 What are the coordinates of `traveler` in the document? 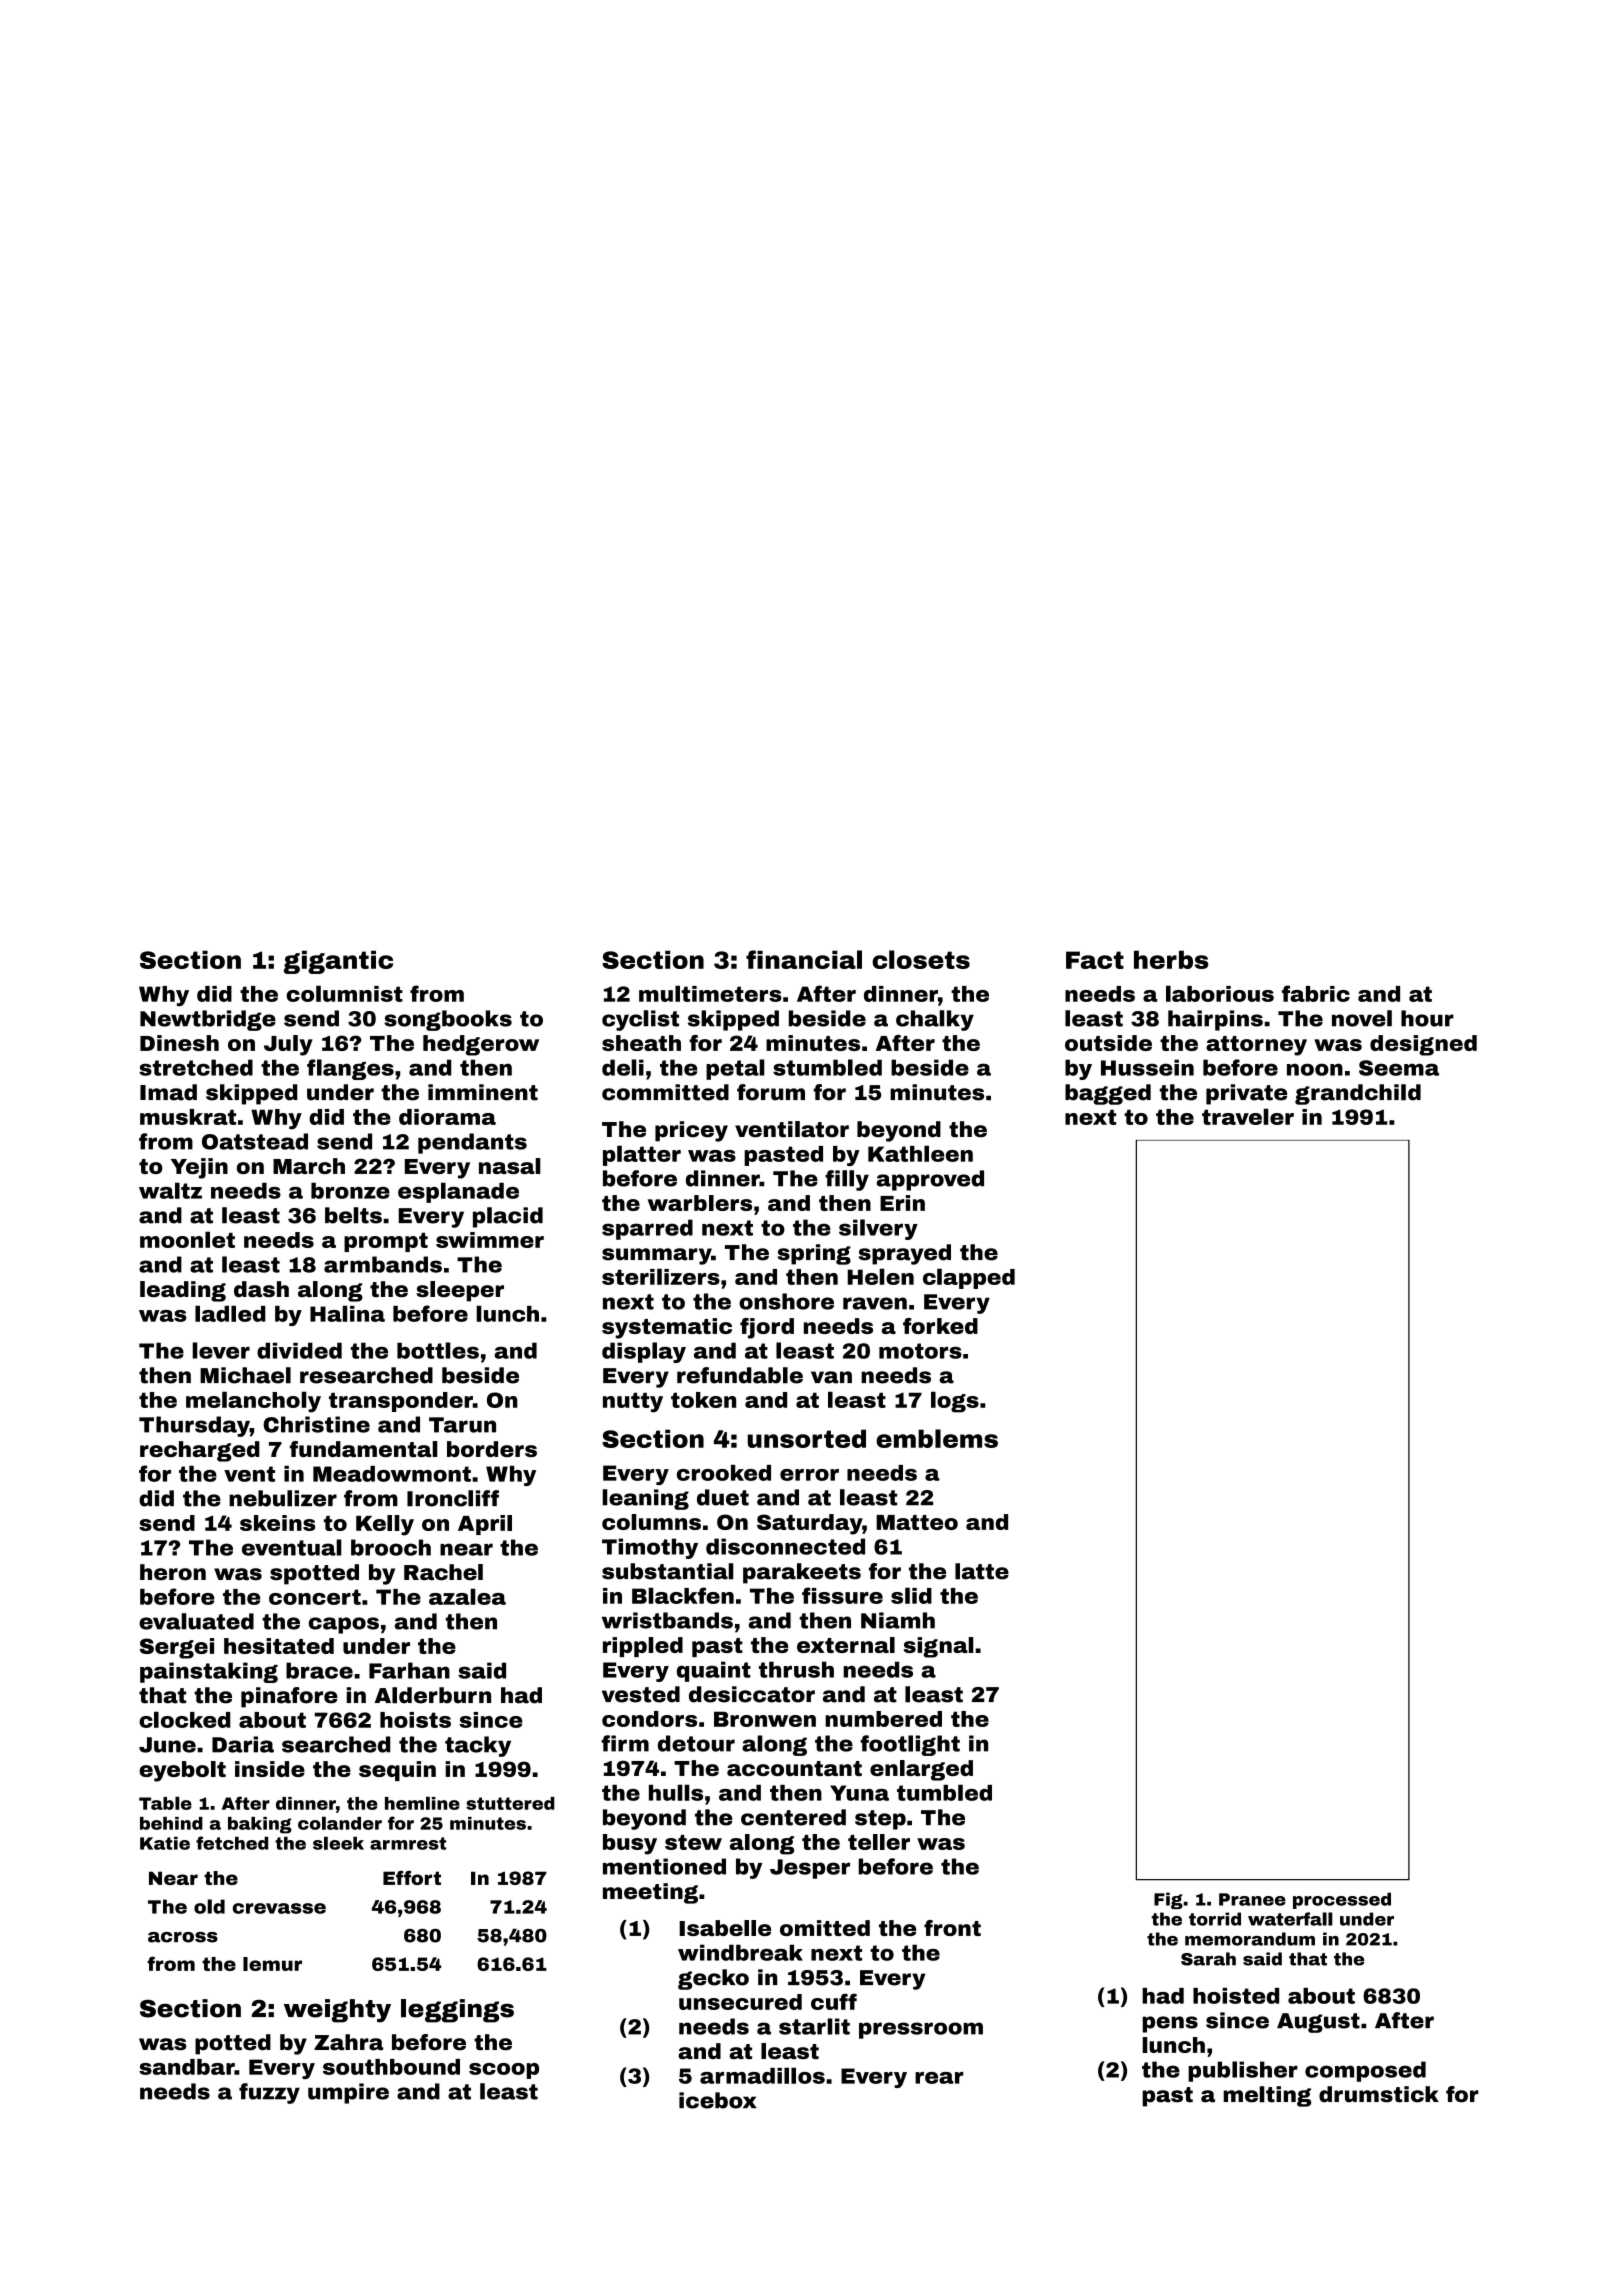 It's located at (1248, 1116).
